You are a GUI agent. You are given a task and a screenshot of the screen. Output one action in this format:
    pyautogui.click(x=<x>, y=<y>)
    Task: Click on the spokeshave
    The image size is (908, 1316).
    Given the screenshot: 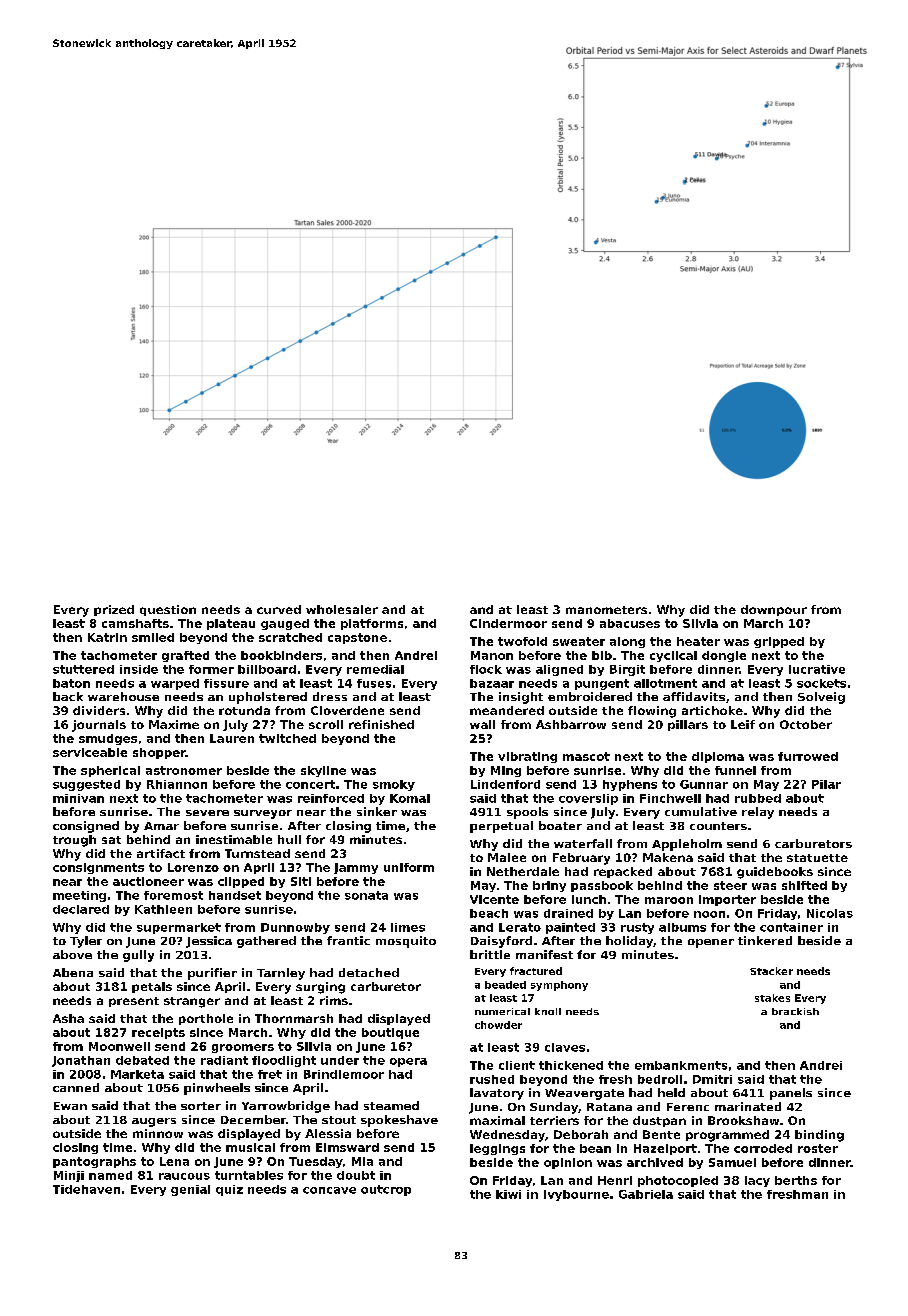 What is the action you would take?
    pyautogui.click(x=399, y=1121)
